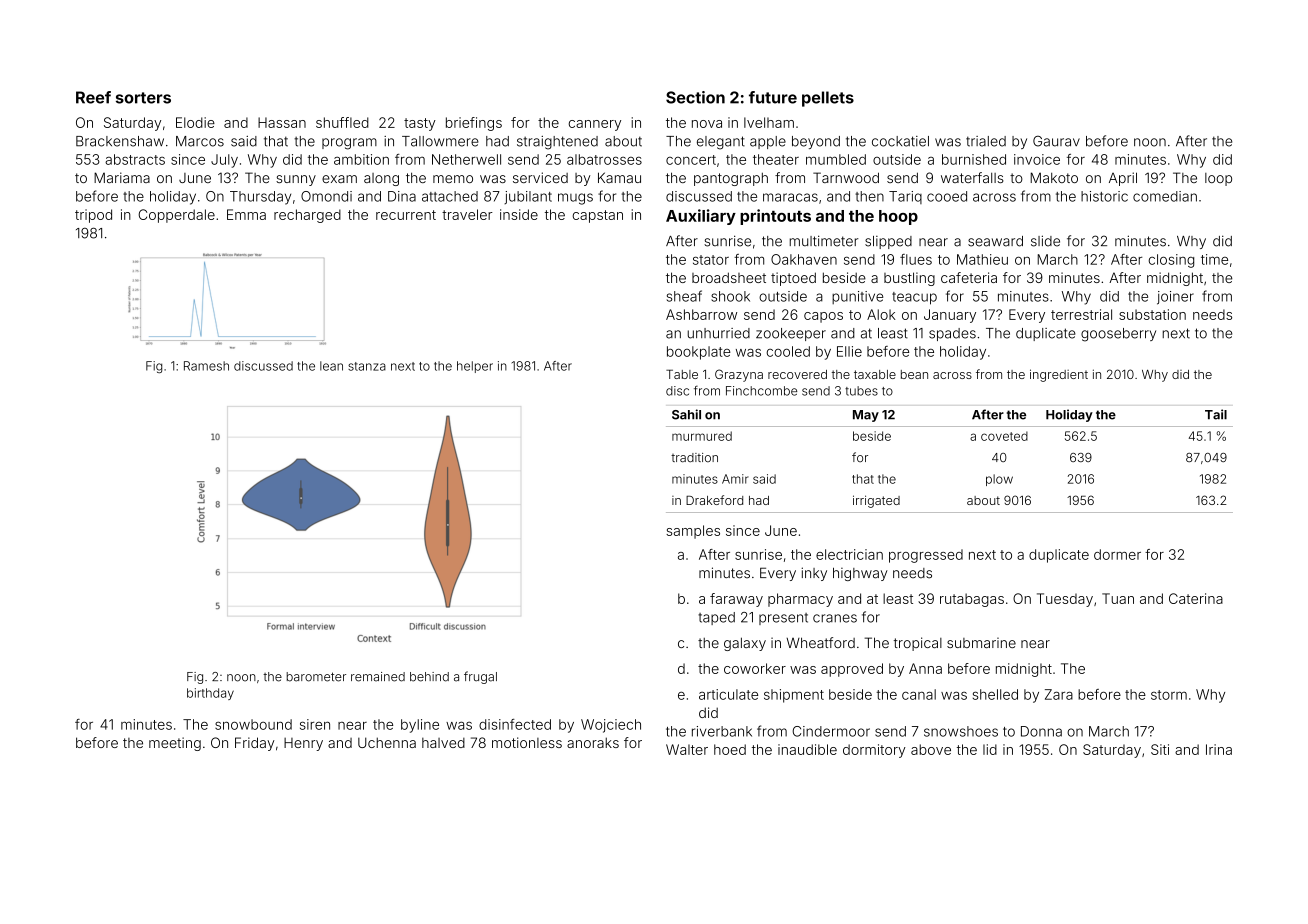 Image resolution: width=1308 pixels, height=924 pixels. Describe the element at coordinates (1056, 141) in the screenshot. I see `Gaurav` at that location.
